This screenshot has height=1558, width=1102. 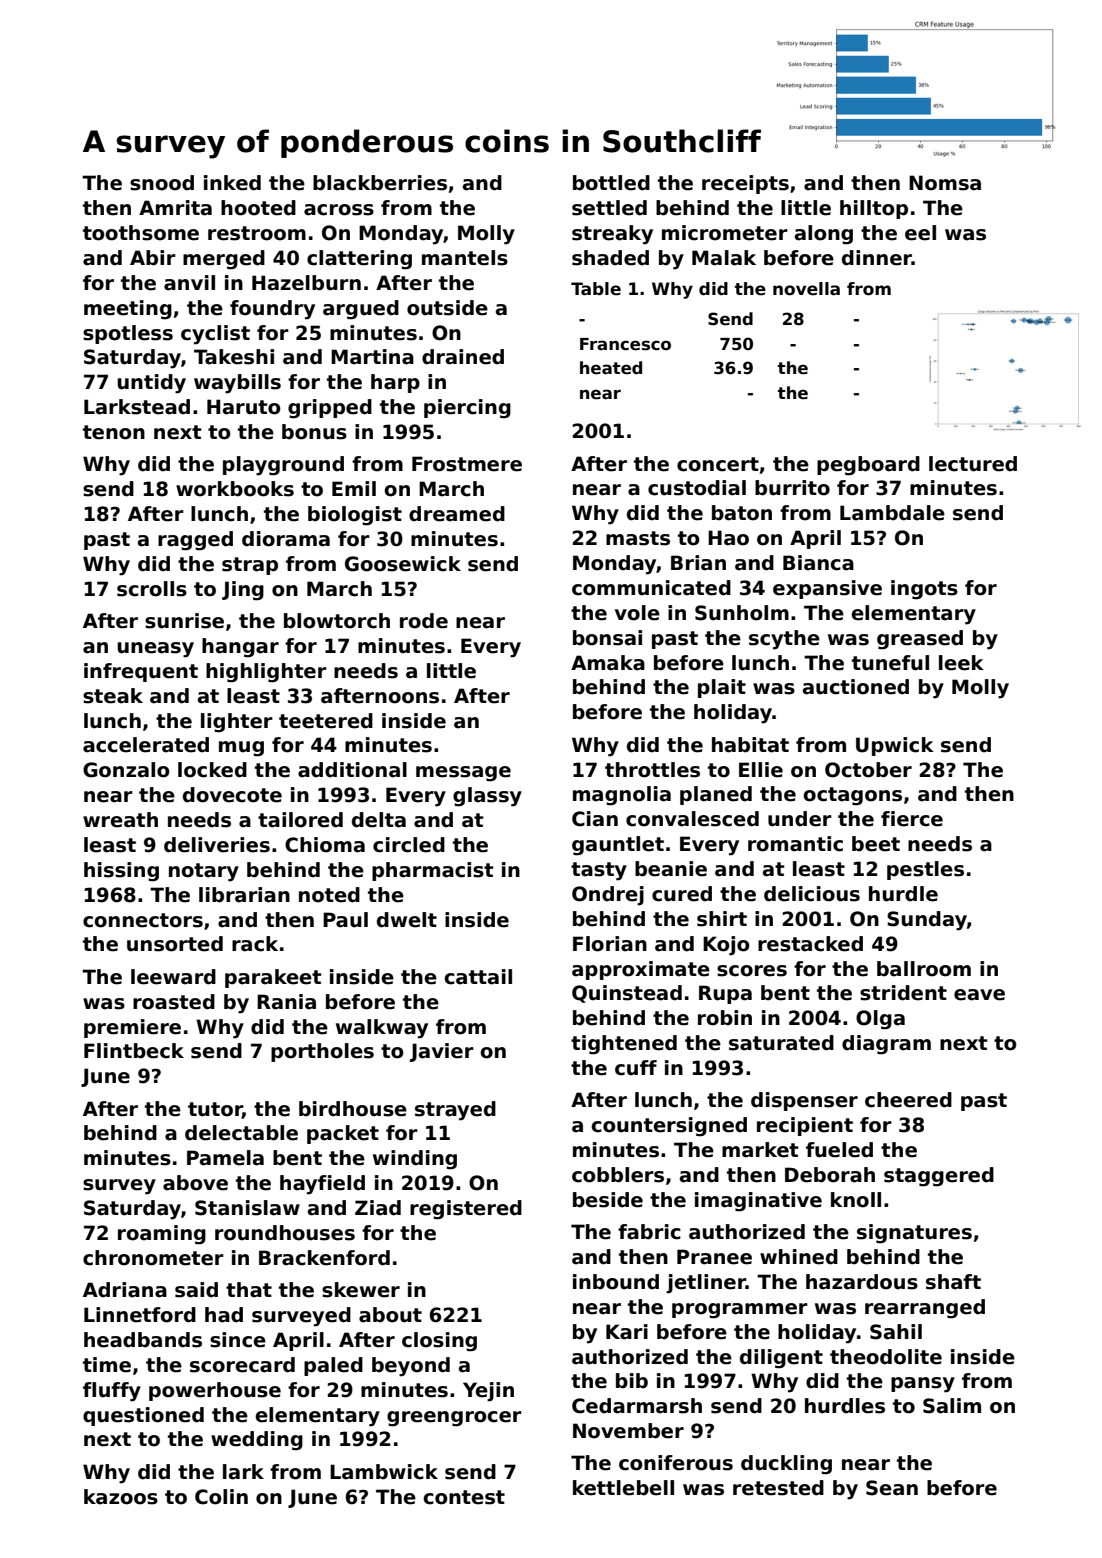 What do you see at coordinates (924, 590) in the screenshot?
I see `ingots` at bounding box center [924, 590].
